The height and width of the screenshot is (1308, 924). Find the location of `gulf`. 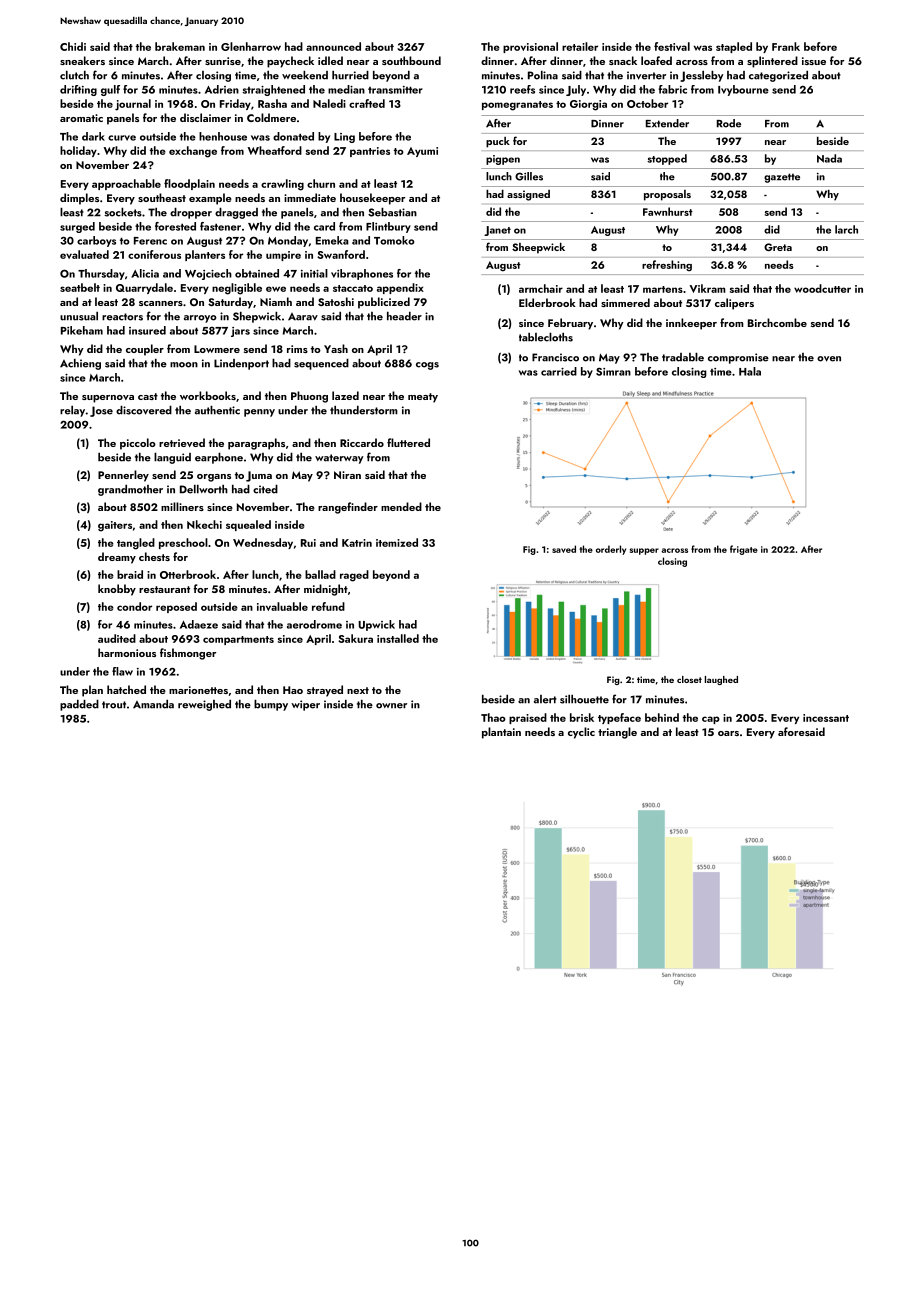

gulf is located at coordinates (110, 90).
